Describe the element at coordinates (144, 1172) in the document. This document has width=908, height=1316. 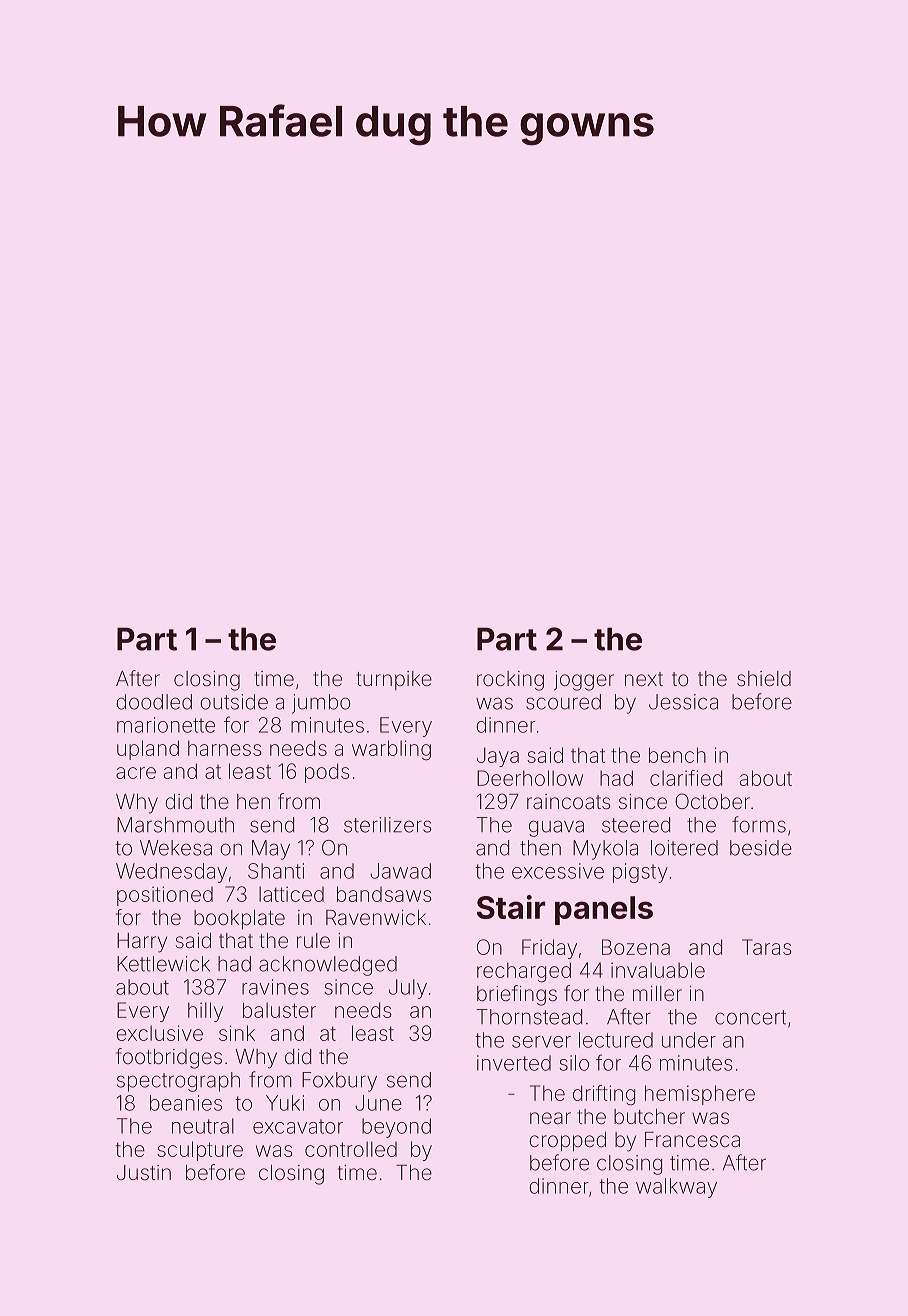
I see `Justin` at that location.
